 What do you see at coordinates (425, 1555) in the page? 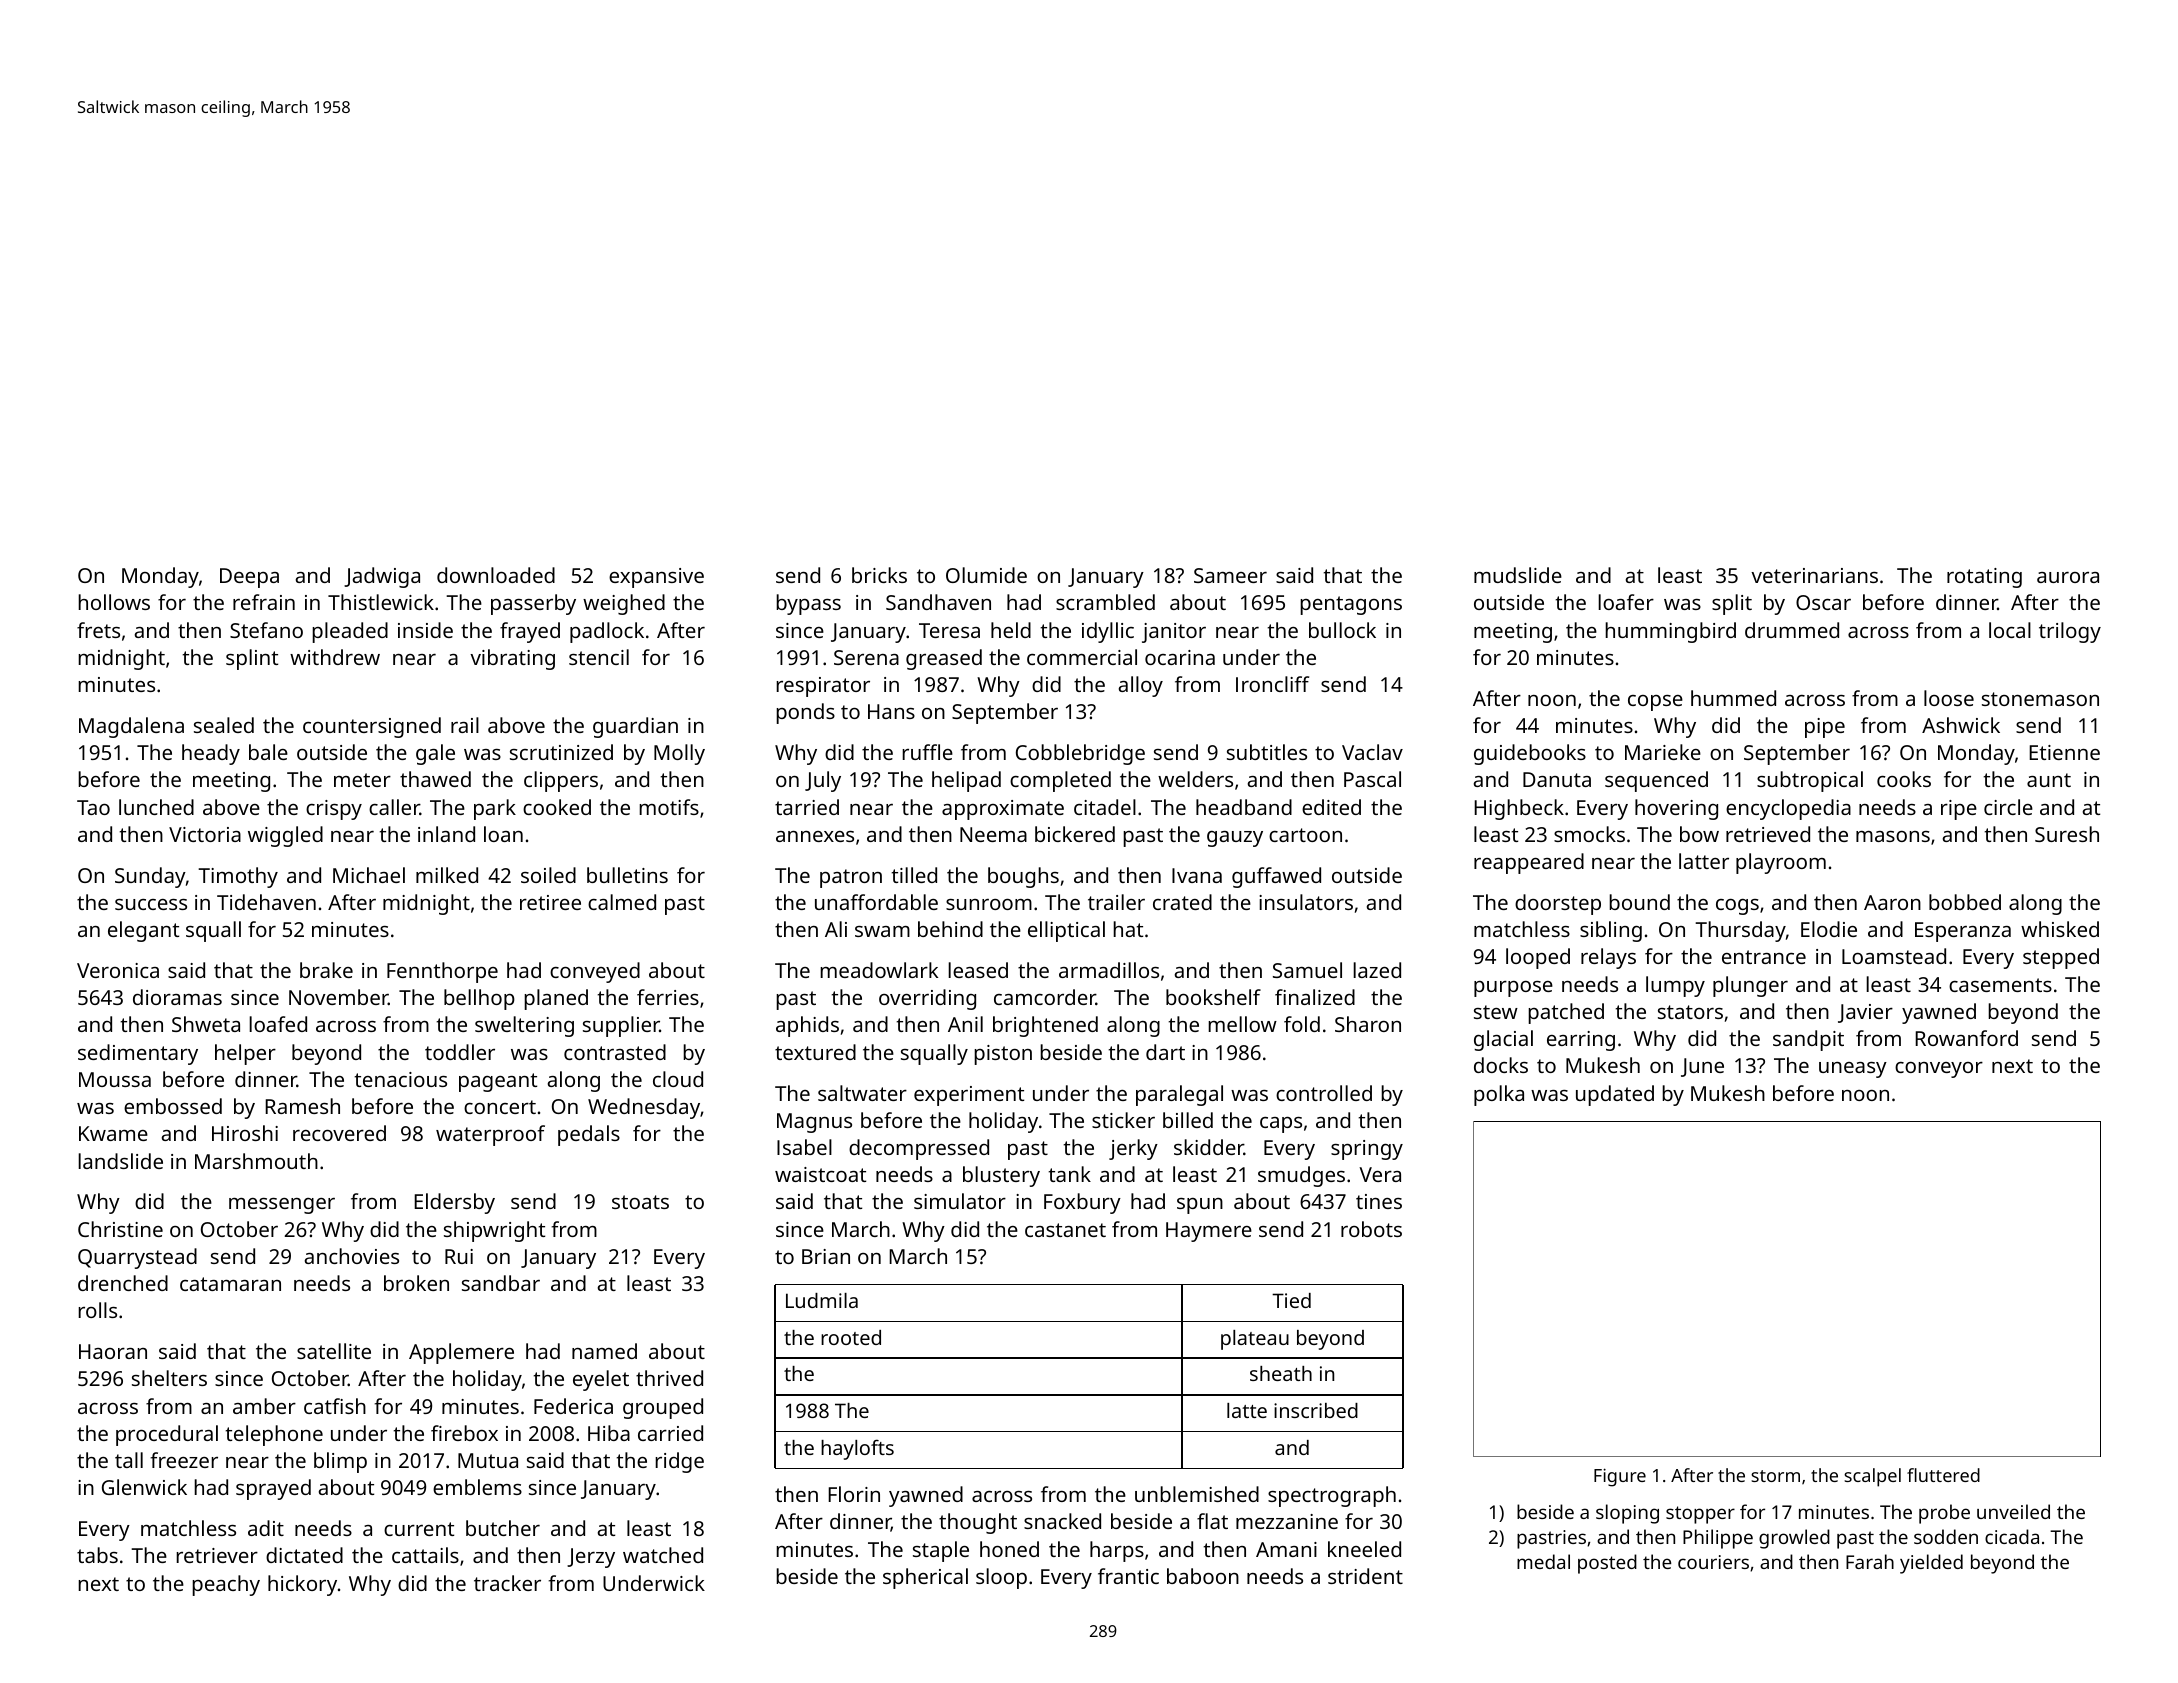
I see `cattails` at bounding box center [425, 1555].
